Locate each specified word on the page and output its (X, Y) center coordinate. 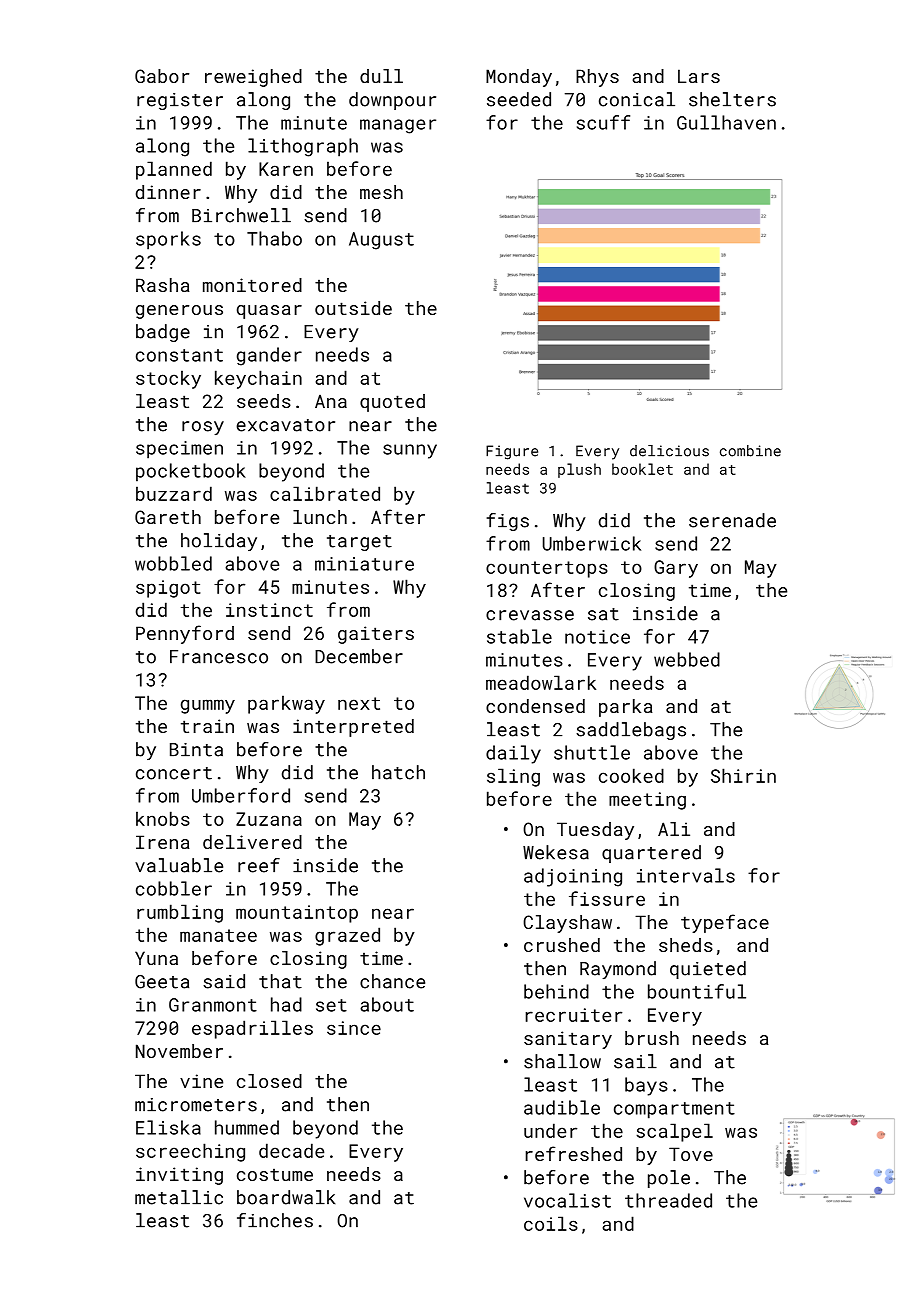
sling (513, 777)
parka (626, 708)
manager (398, 126)
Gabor (162, 76)
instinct (269, 610)
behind (556, 991)
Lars (699, 76)
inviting (179, 1176)
